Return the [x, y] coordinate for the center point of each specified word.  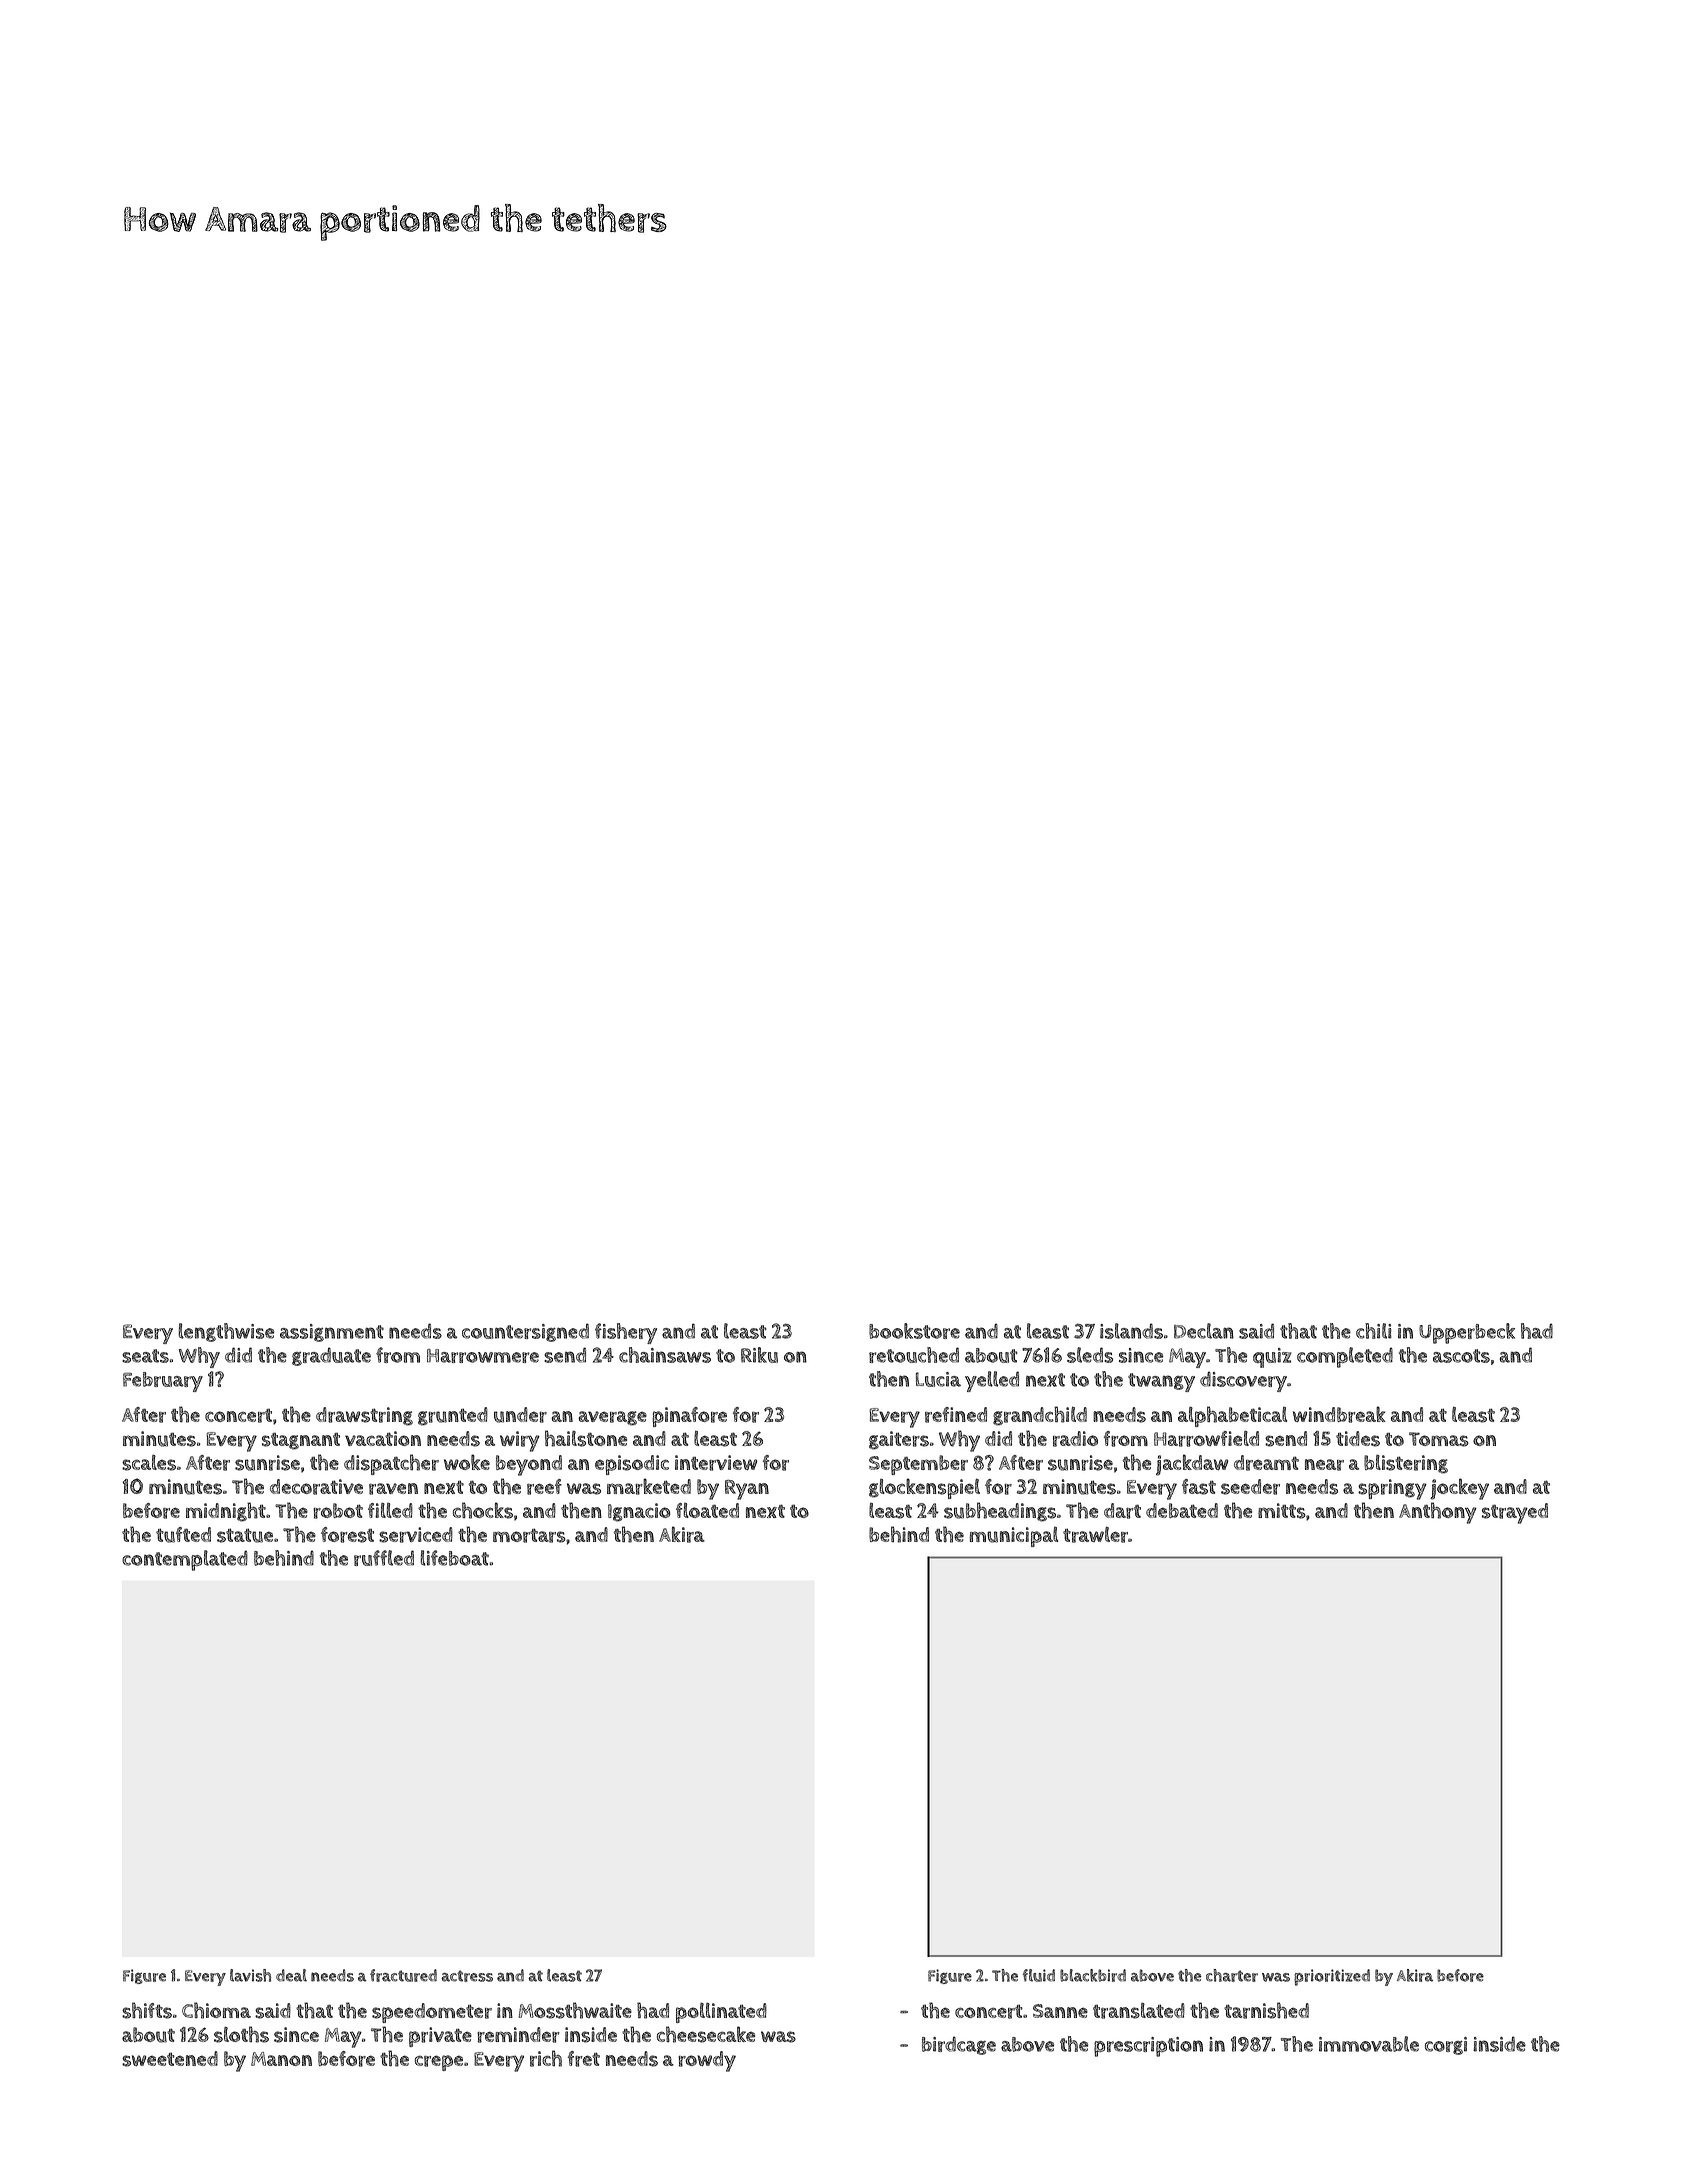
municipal [1014, 1537]
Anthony [1438, 1513]
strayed [1515, 1513]
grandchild [1040, 1416]
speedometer [432, 2013]
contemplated [185, 1560]
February [163, 1382]
